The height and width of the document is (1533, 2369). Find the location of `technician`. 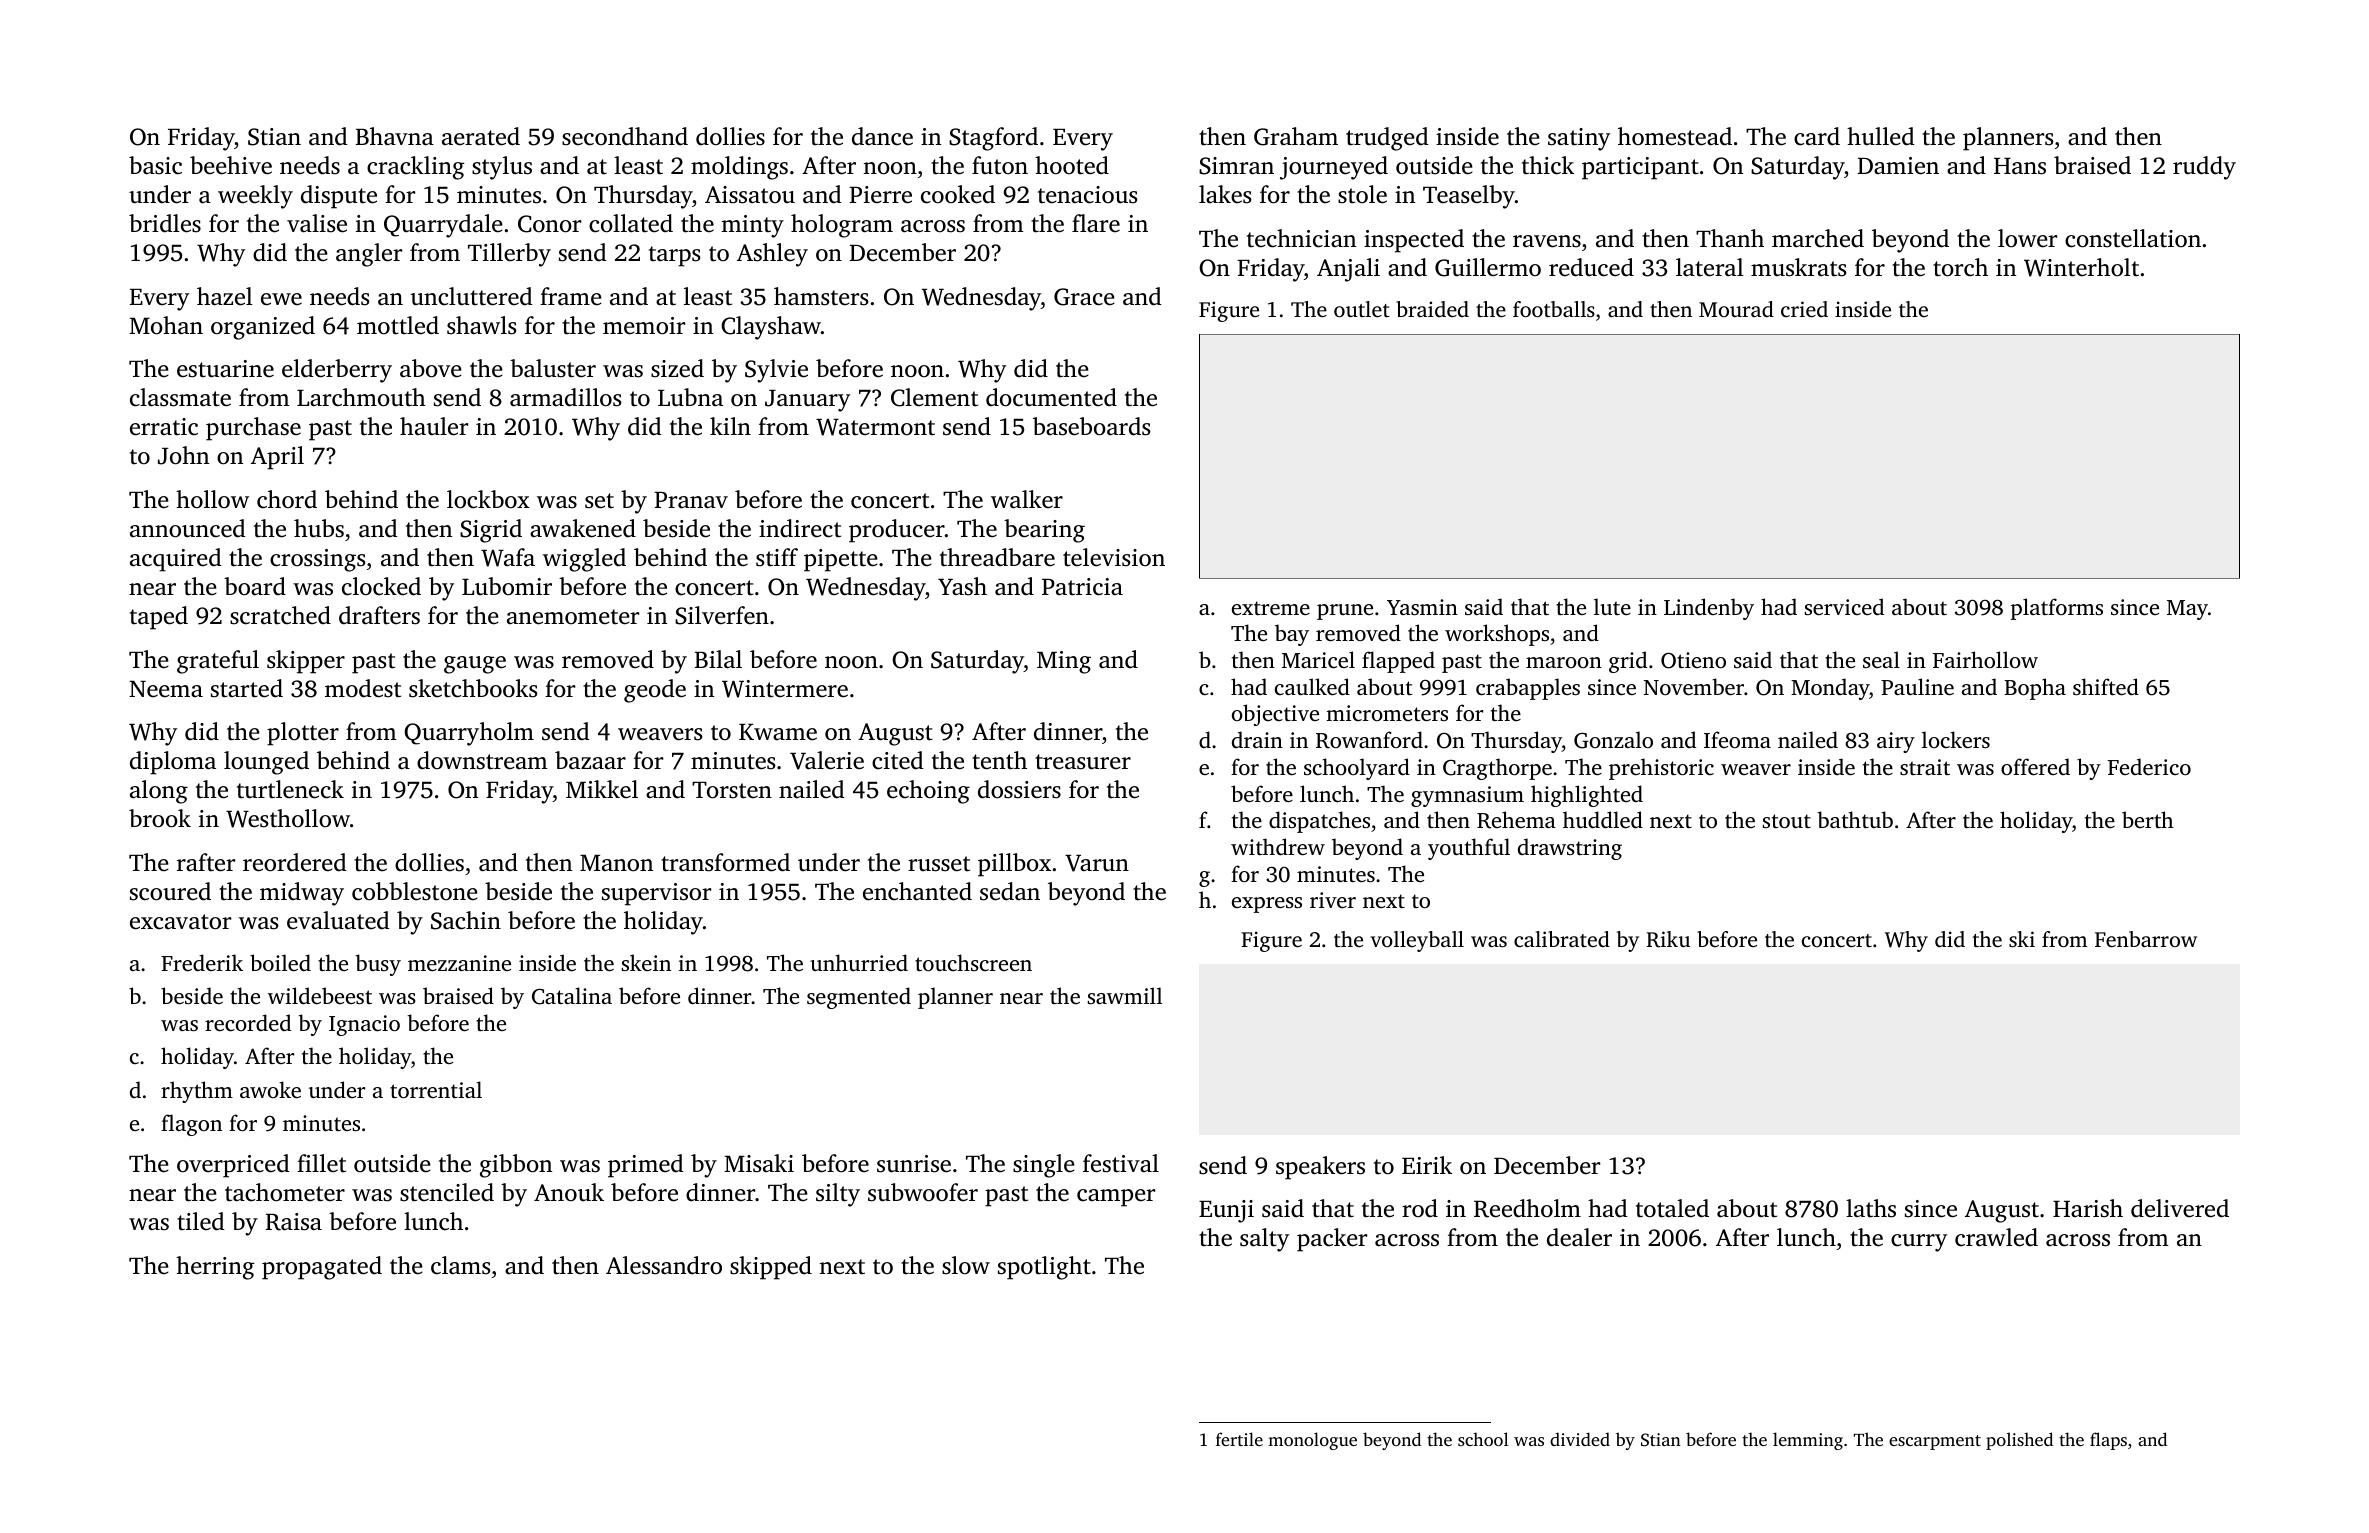

technician is located at coordinates (1301, 238).
